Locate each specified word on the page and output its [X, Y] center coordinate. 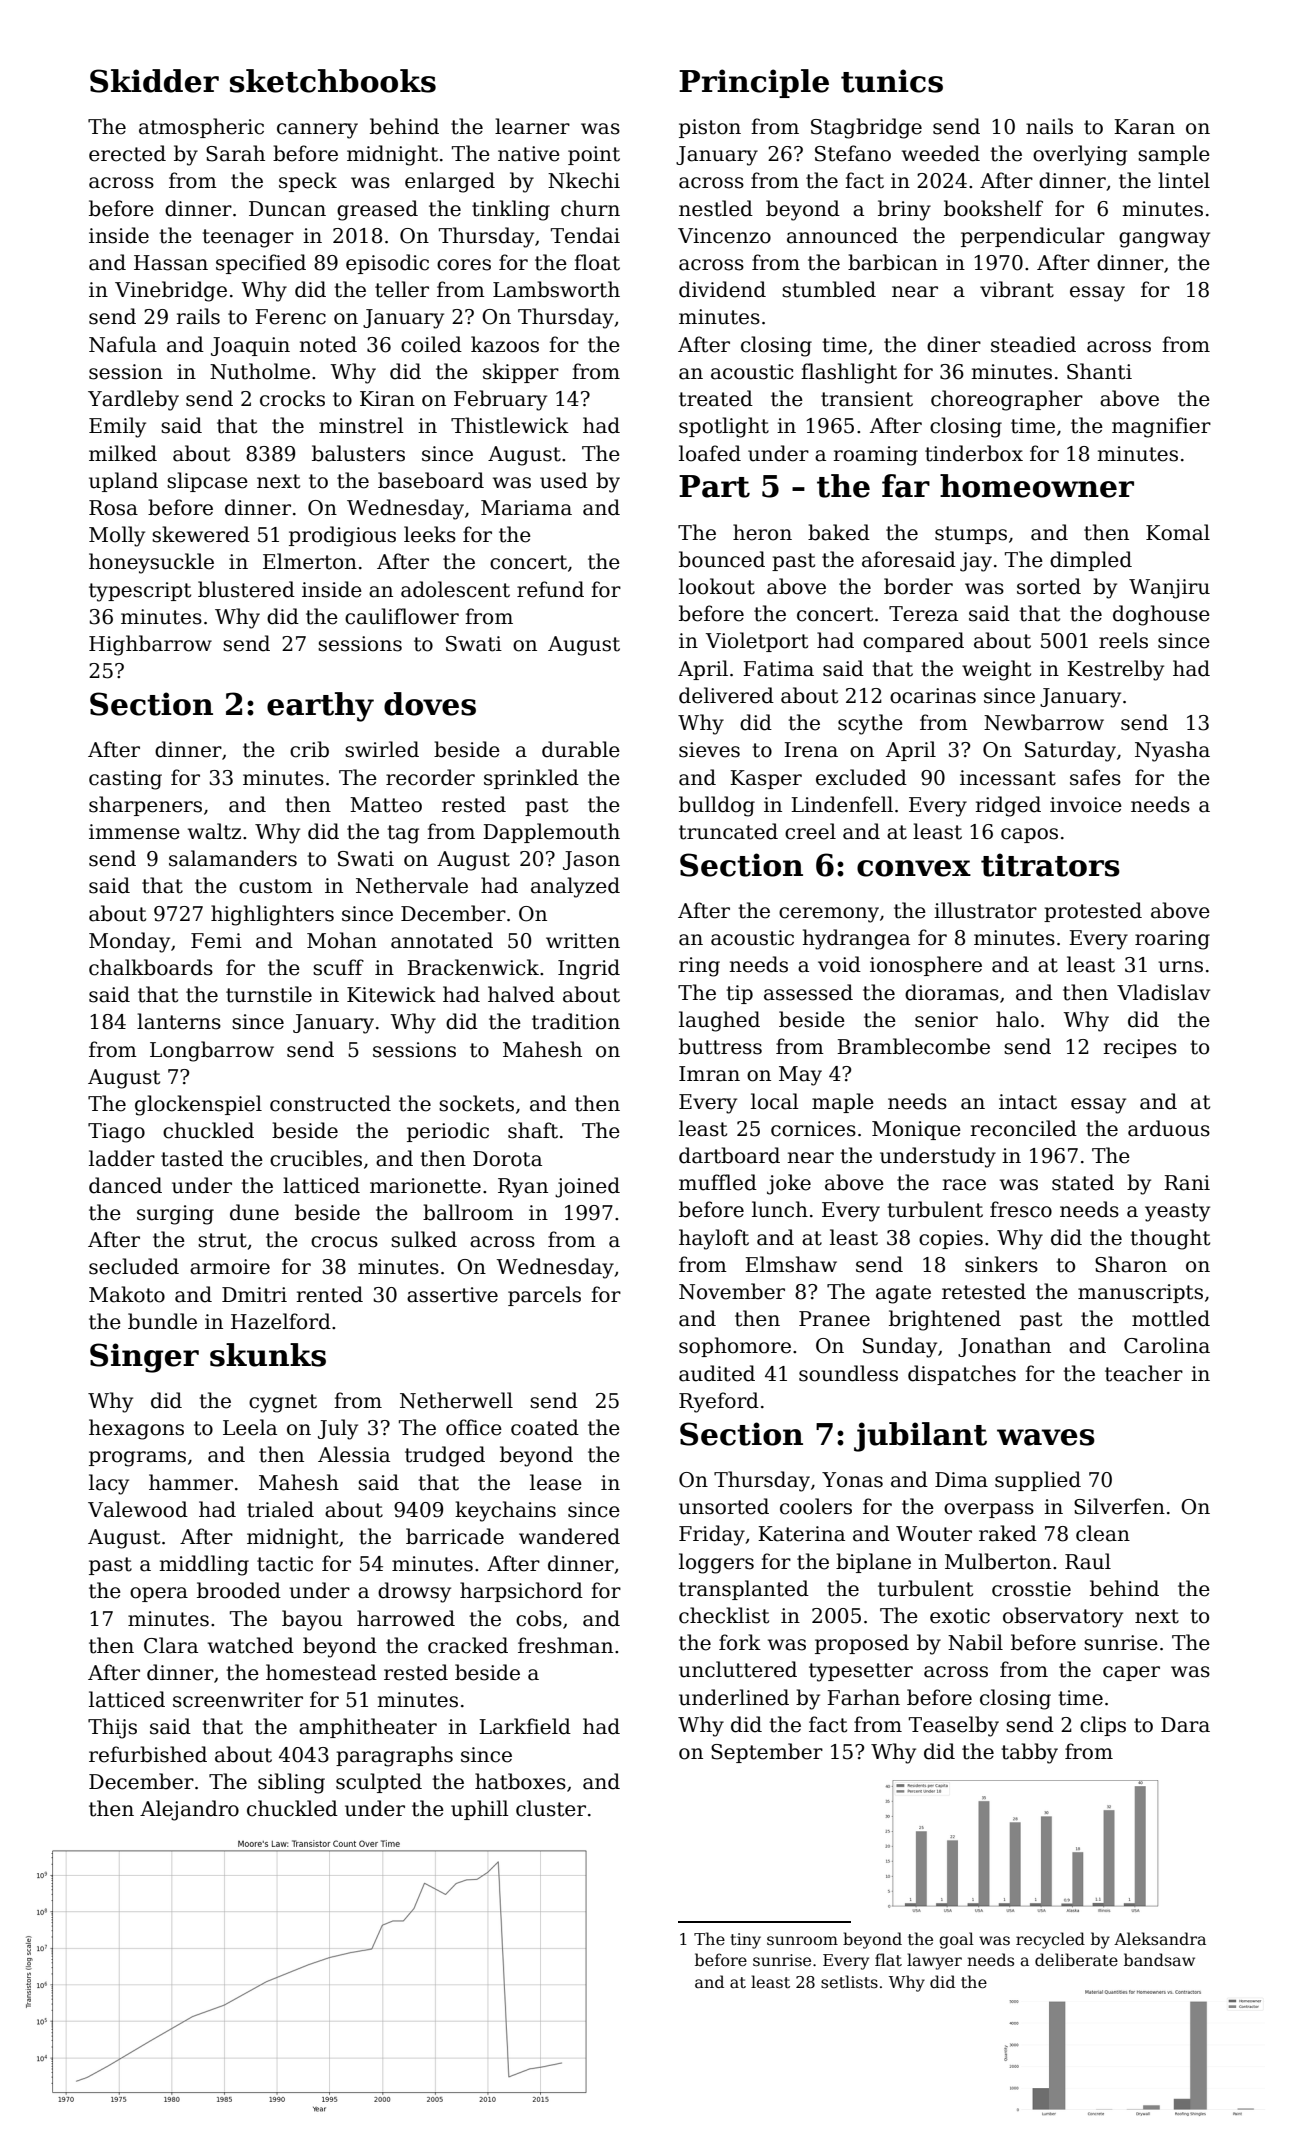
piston [710, 128]
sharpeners [145, 806]
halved [521, 994]
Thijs [112, 1728]
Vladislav [1163, 992]
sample [1174, 155]
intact [1028, 1102]
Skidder [154, 81]
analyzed [575, 887]
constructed [330, 1103]
